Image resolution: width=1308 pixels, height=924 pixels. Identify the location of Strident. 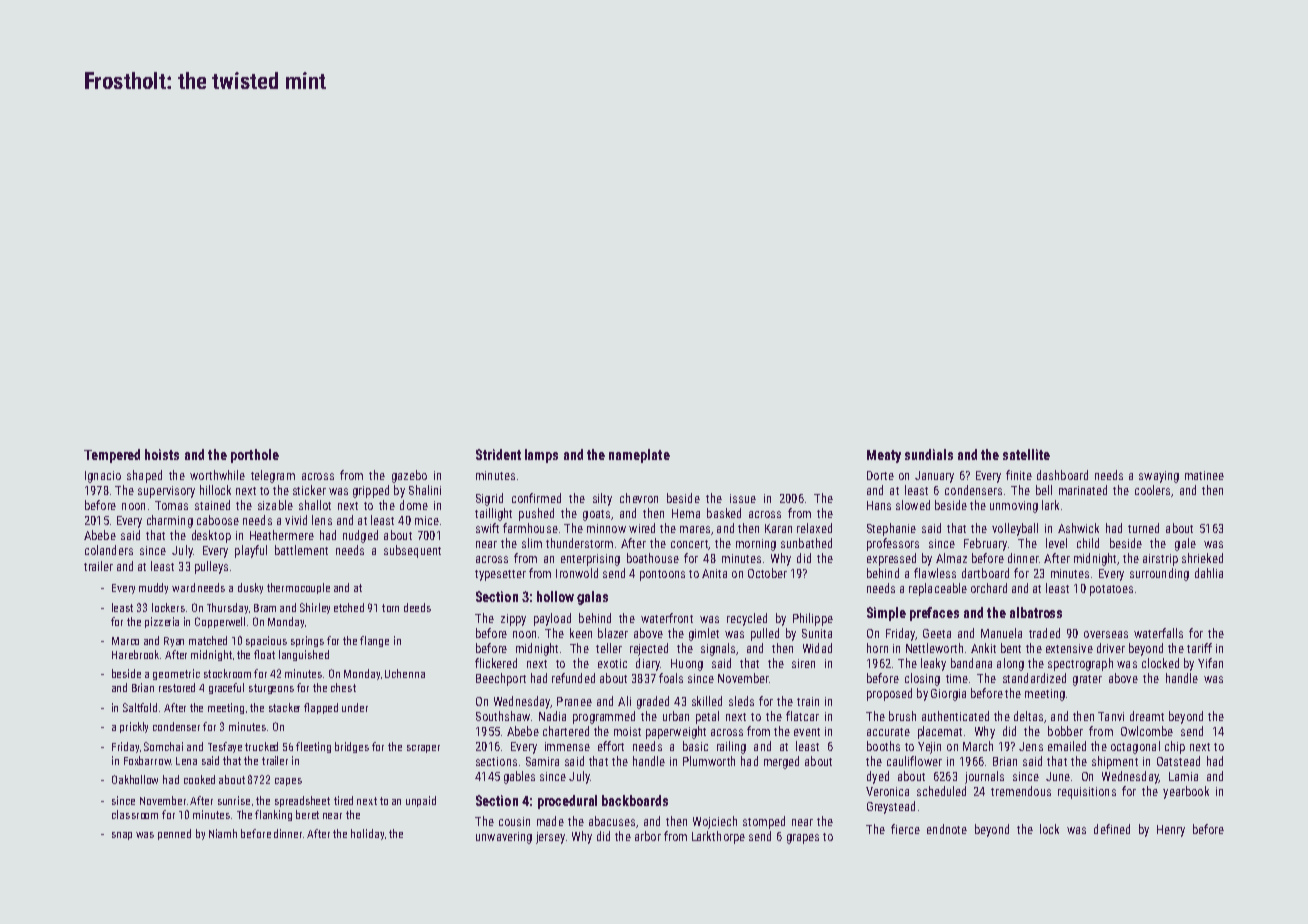
(498, 454).
